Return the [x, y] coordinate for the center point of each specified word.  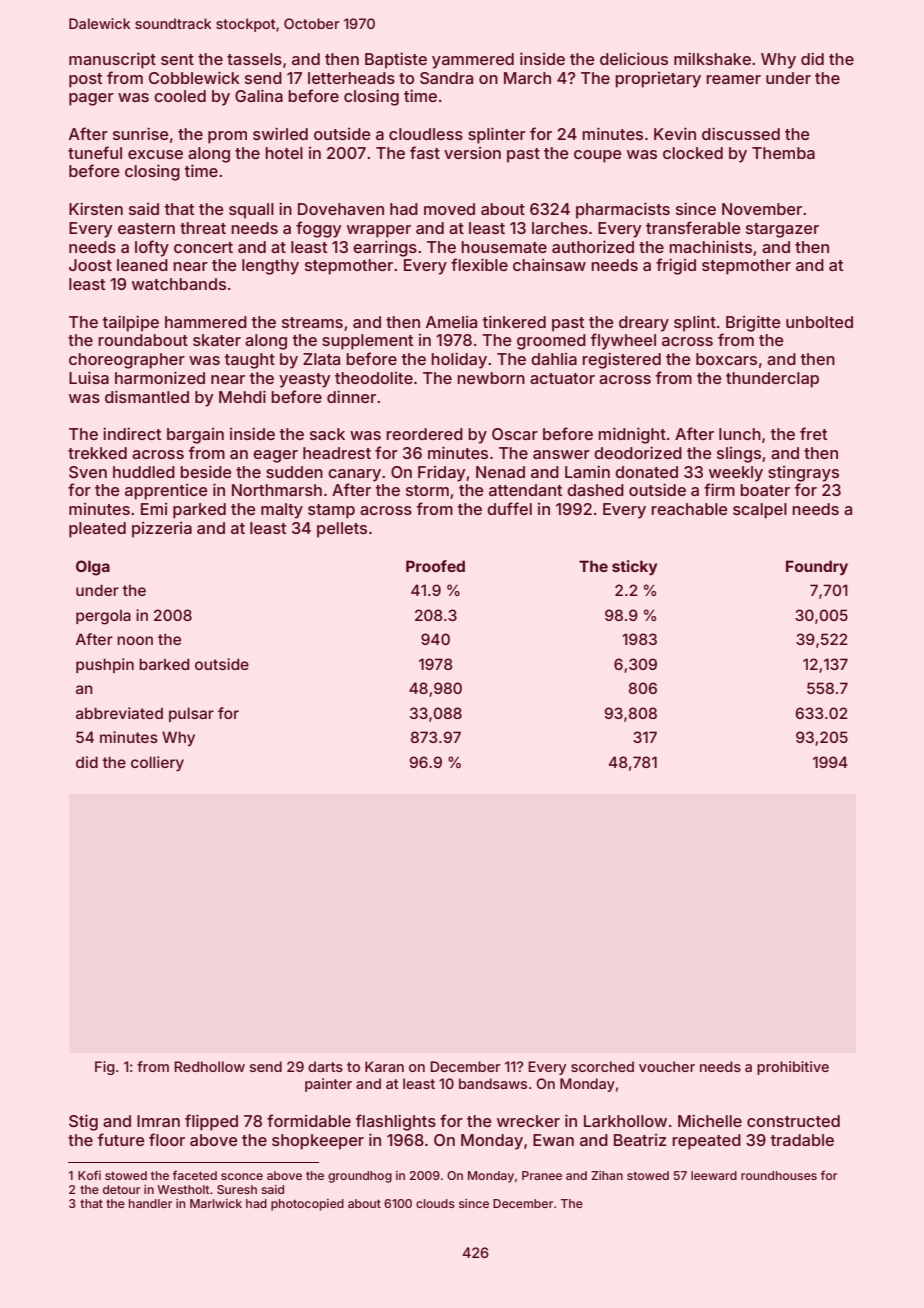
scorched [602, 1066]
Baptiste [396, 60]
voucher [667, 1066]
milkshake [712, 58]
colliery [157, 763]
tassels [254, 59]
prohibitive [793, 1068]
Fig [105, 1068]
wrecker [528, 1121]
